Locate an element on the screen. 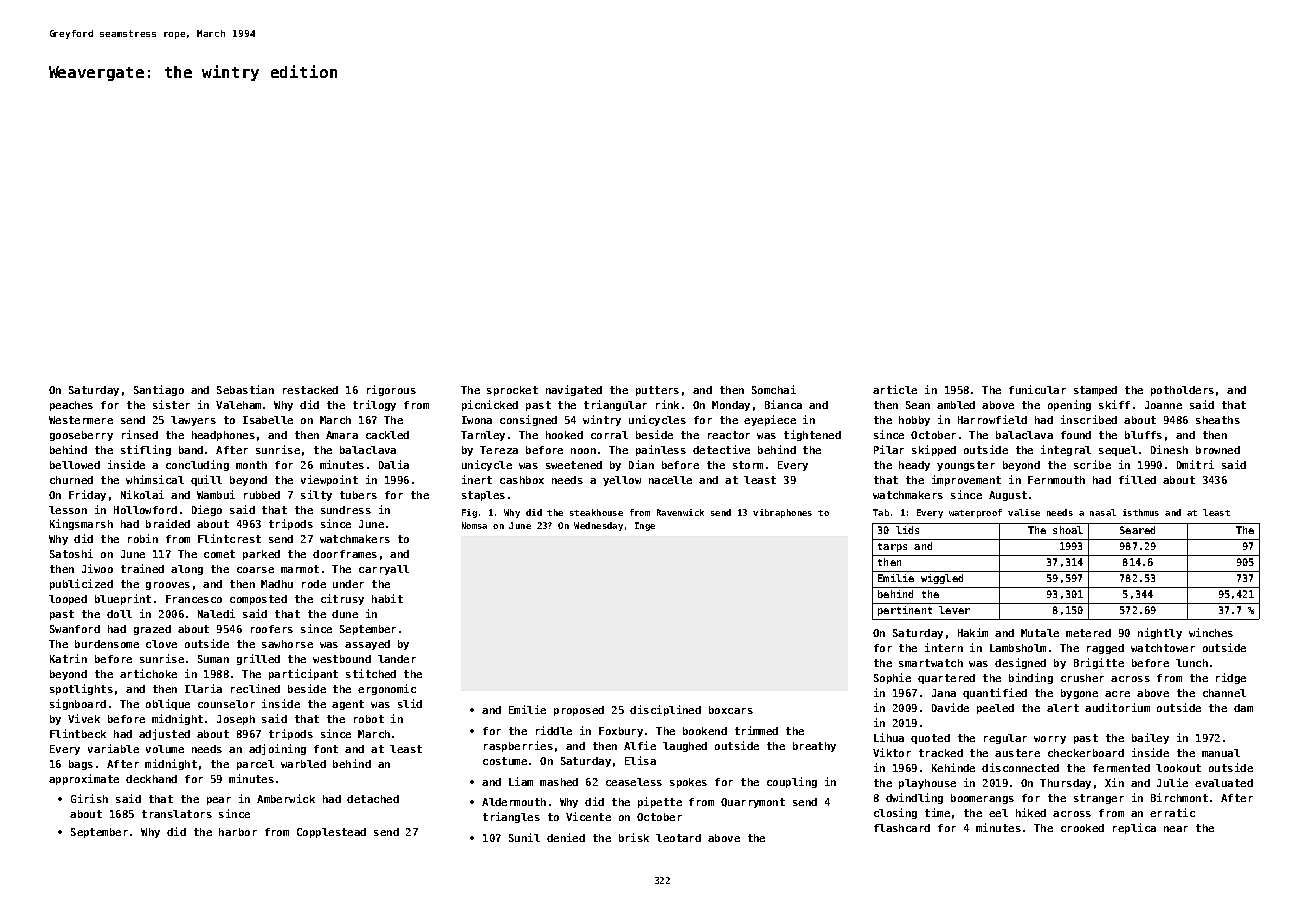  steakhouse is located at coordinates (596, 512).
